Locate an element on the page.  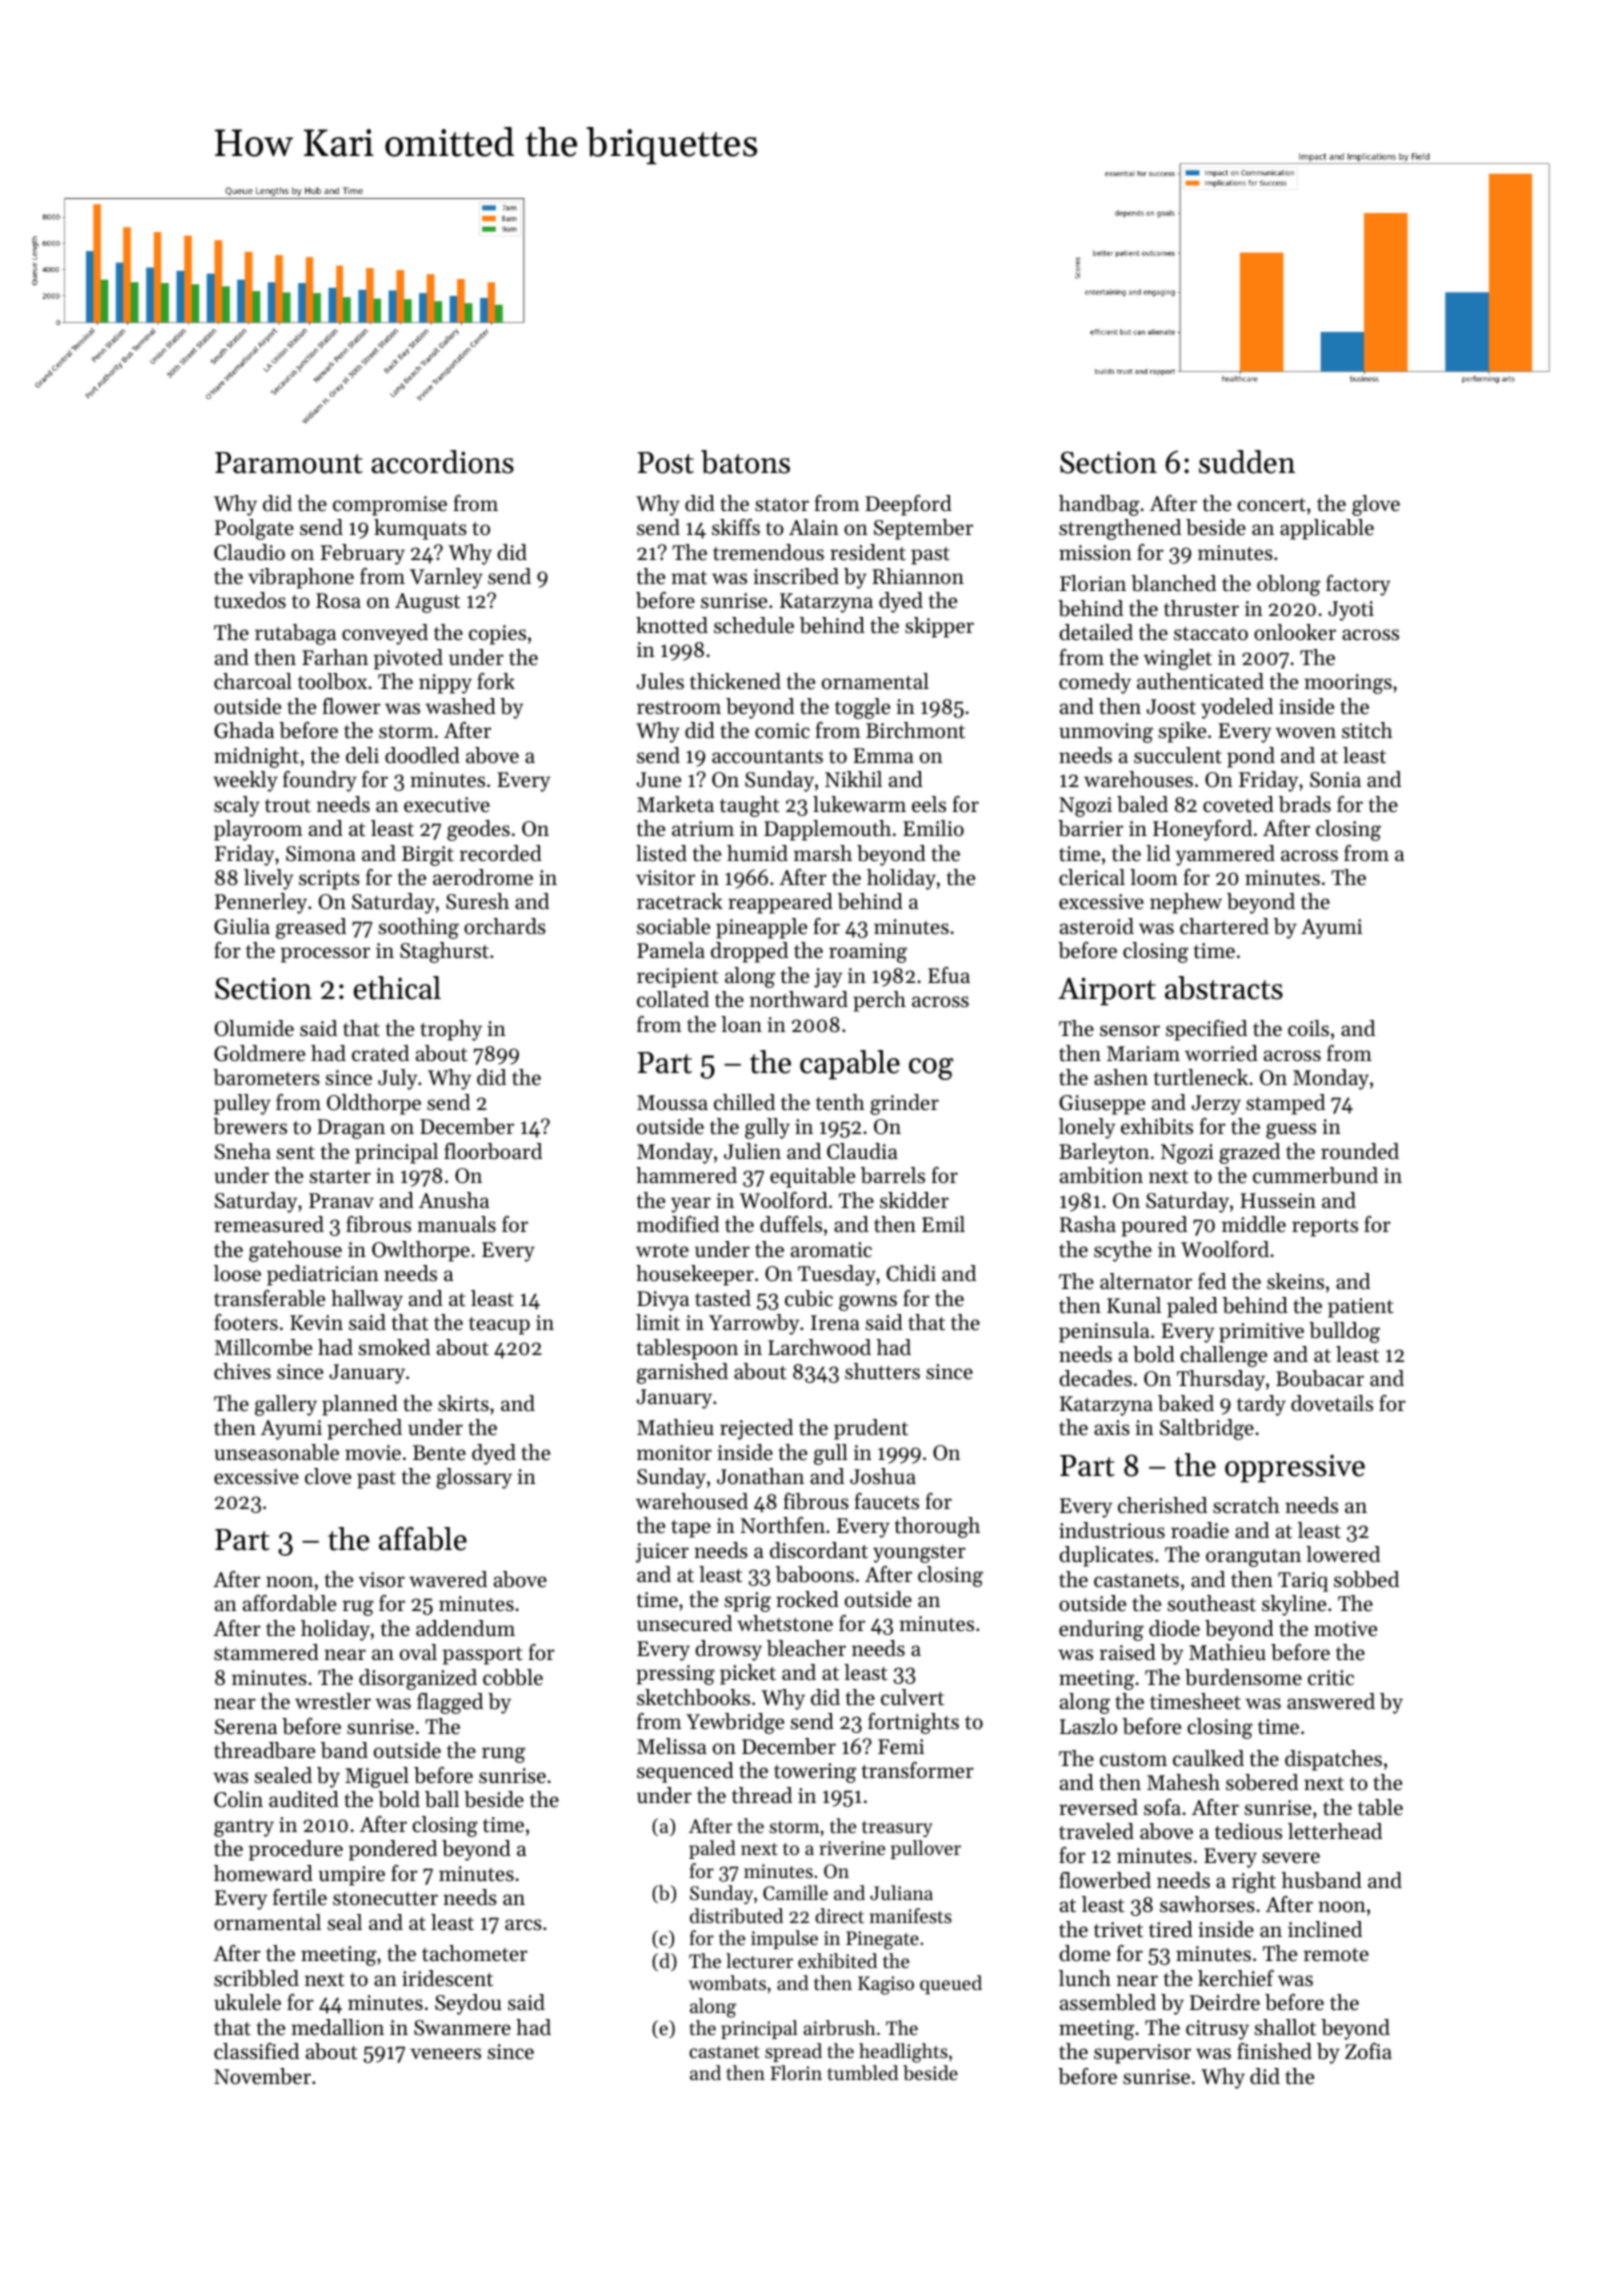
yammered is located at coordinates (1225, 855).
